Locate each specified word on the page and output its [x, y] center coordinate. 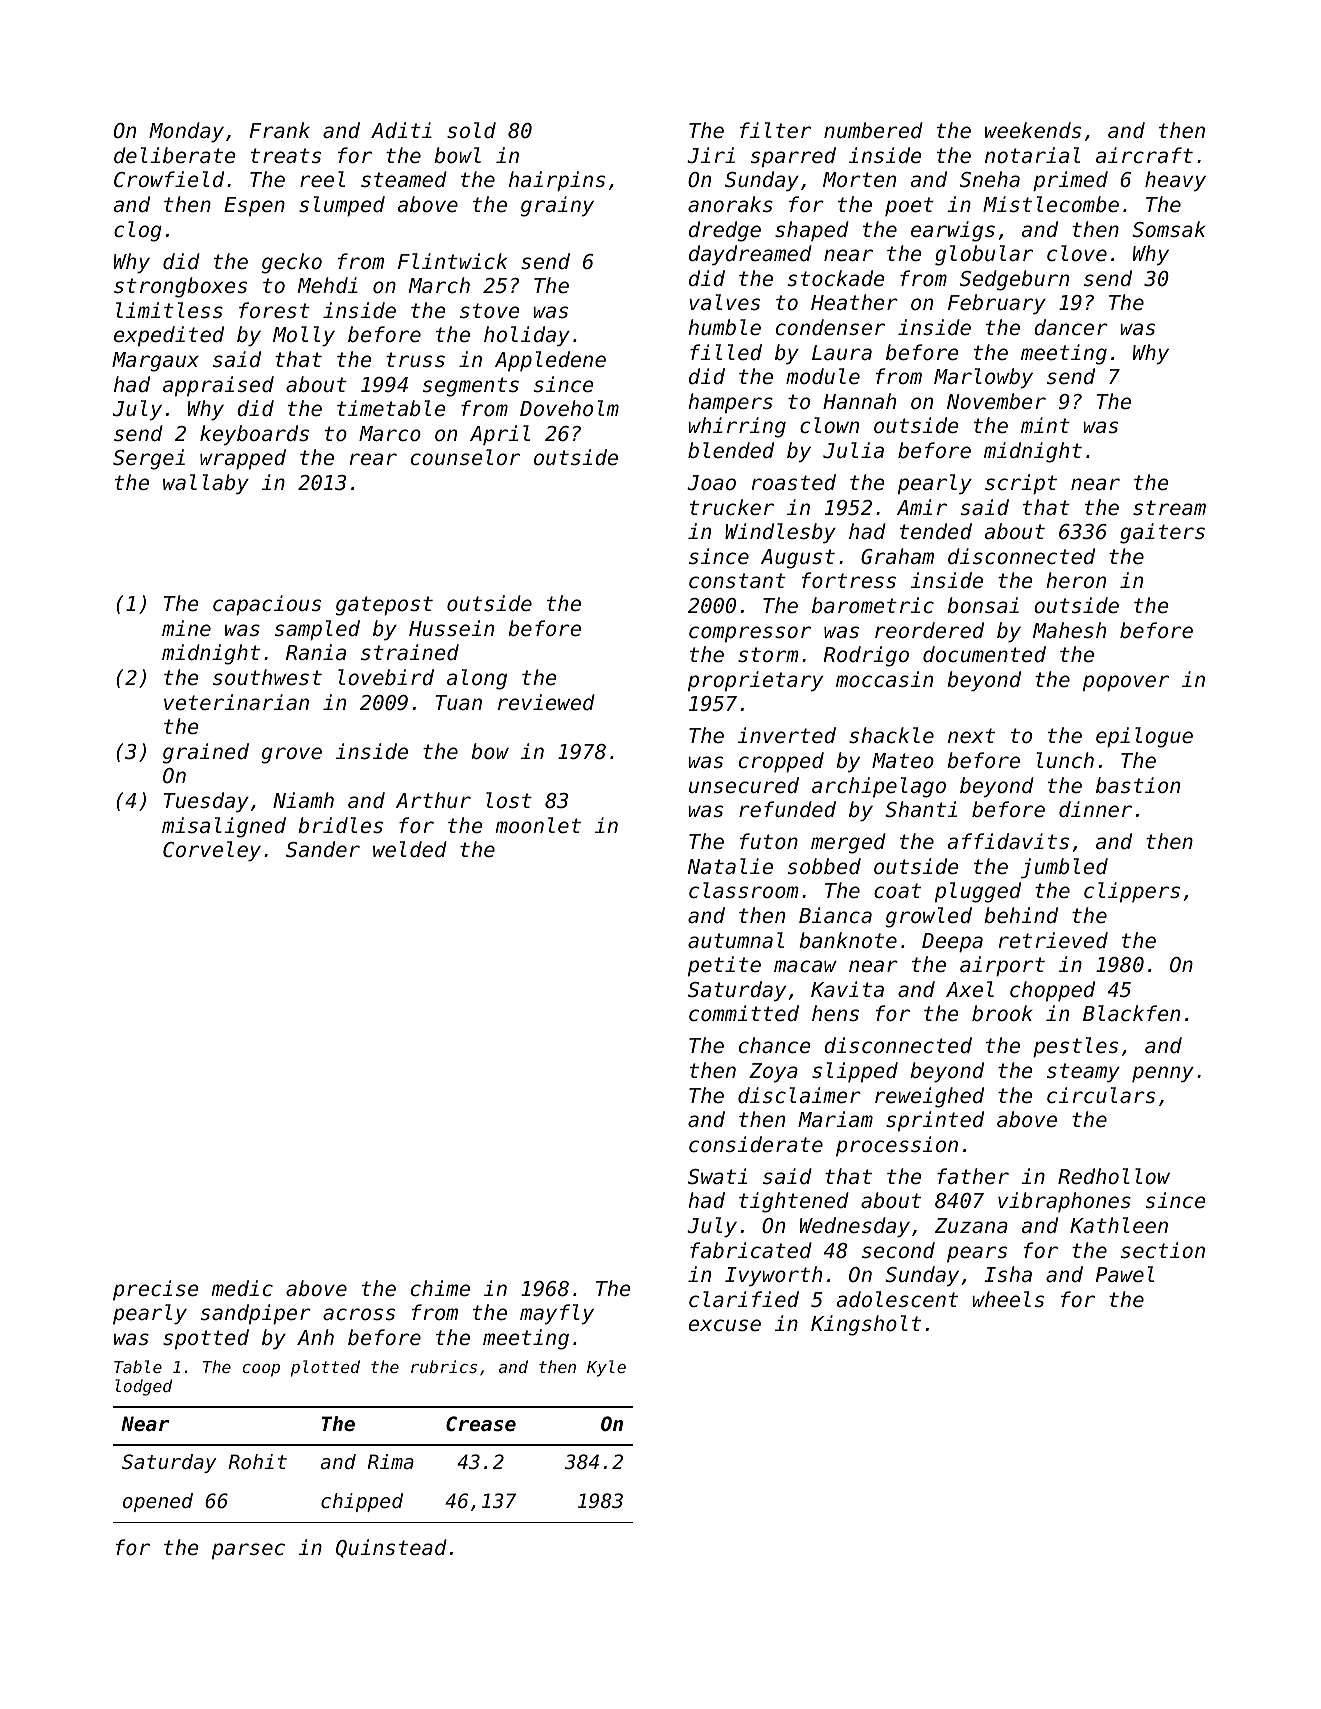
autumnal [736, 940]
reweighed [929, 1097]
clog [138, 231]
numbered [873, 130]
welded [410, 849]
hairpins [557, 181]
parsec [248, 1551]
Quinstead [391, 1548]
